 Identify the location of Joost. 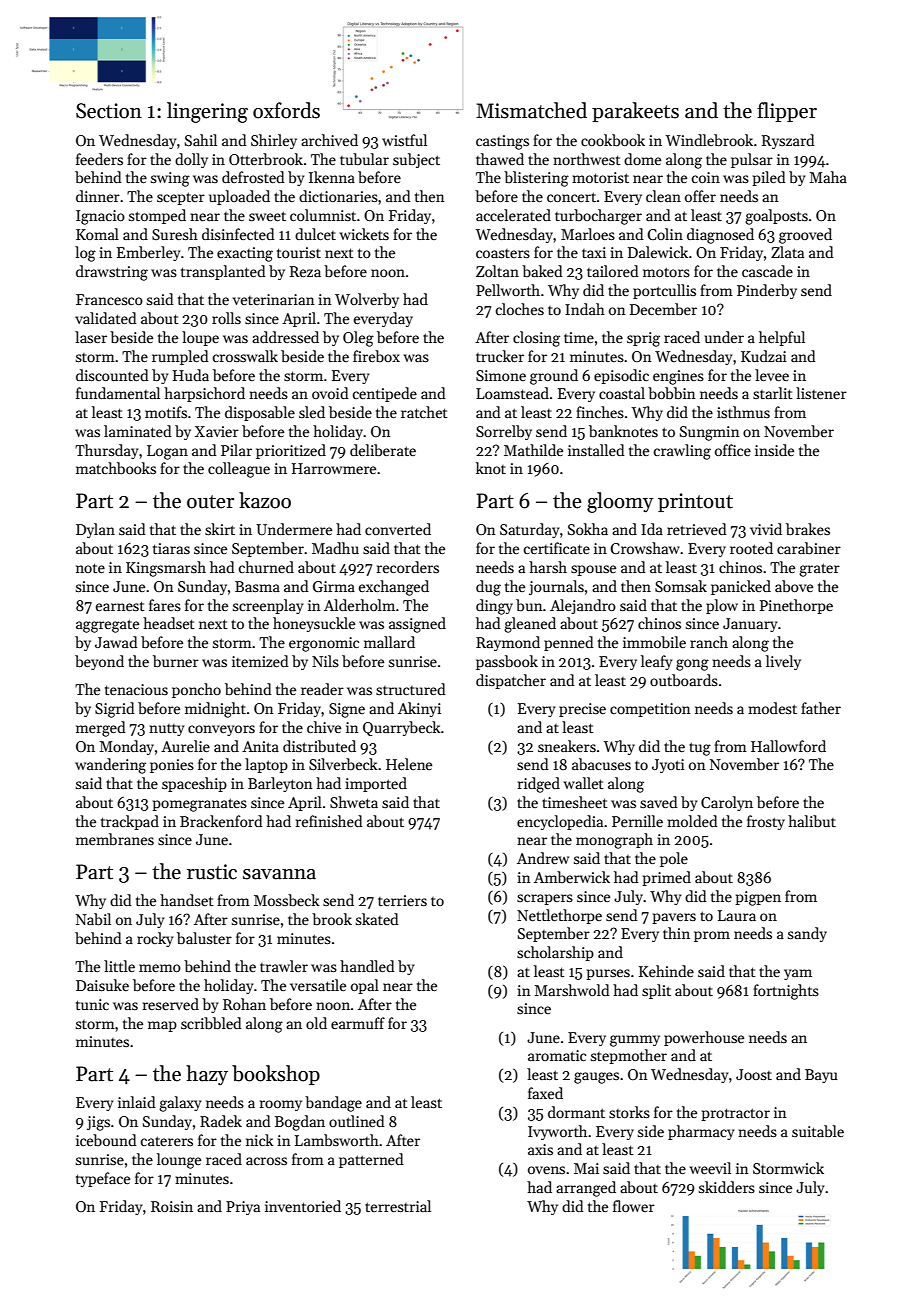
(754, 1074).
